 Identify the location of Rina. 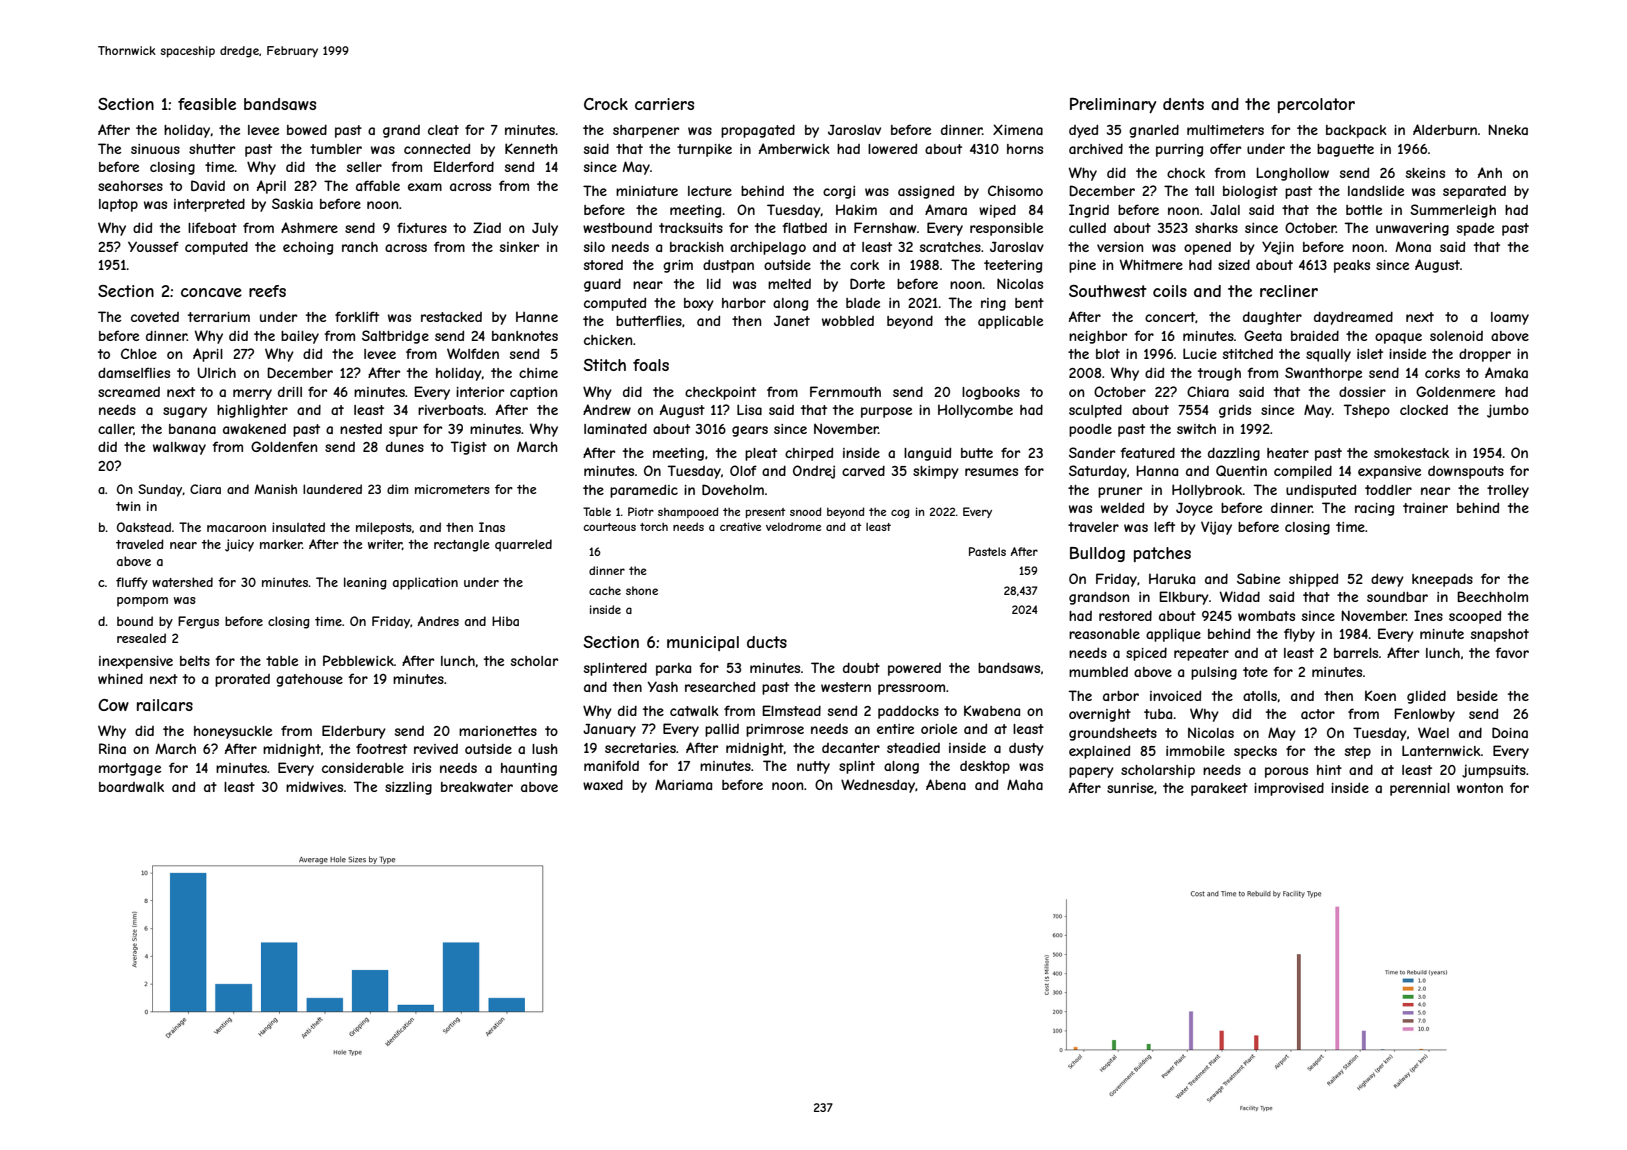
(112, 748).
